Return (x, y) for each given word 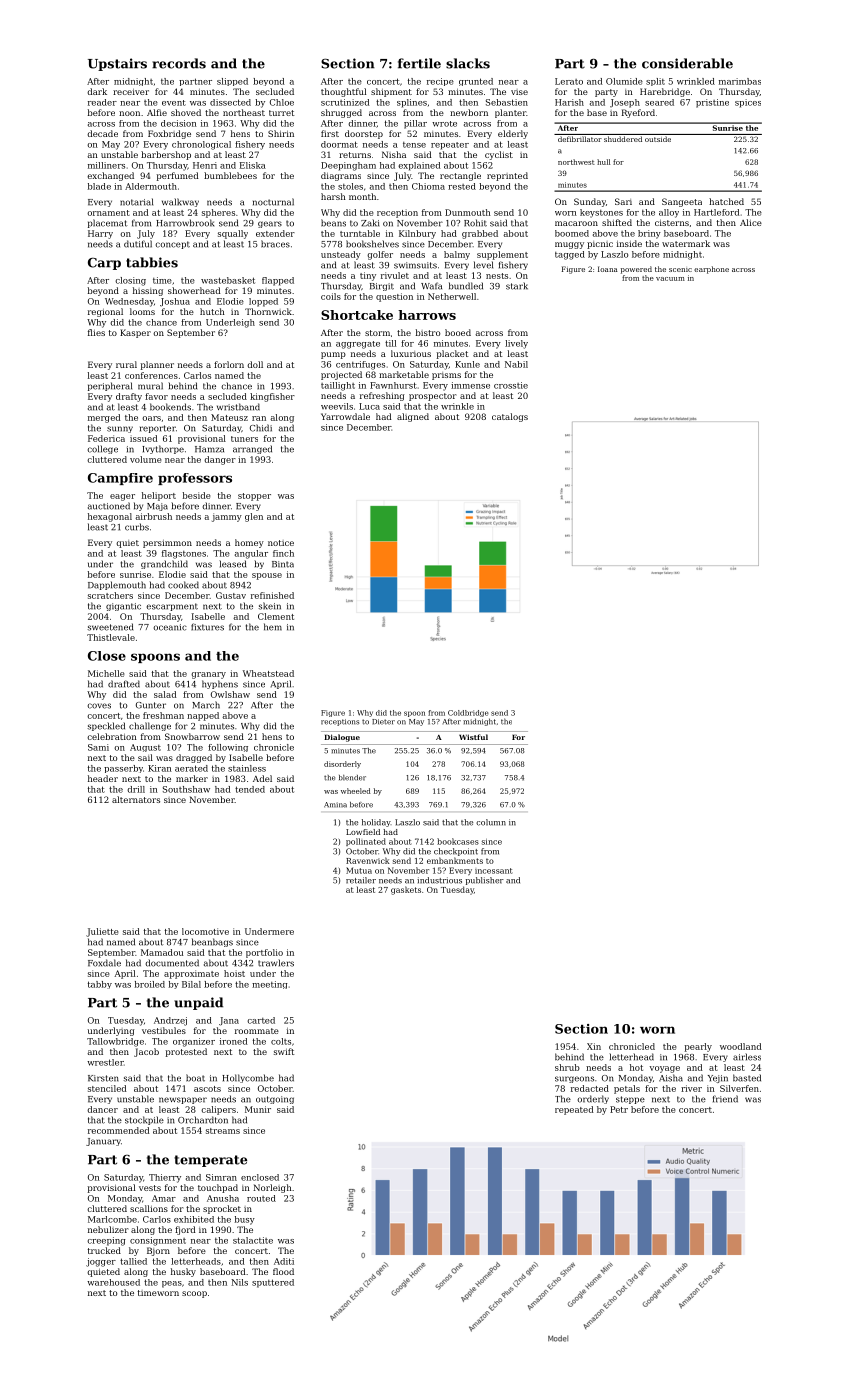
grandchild (164, 564)
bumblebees (230, 175)
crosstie (511, 385)
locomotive (205, 931)
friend (725, 1099)
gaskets (406, 890)
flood (283, 1271)
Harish (569, 102)
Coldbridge (468, 713)
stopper (254, 497)
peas (172, 1284)
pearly (698, 1047)
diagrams (341, 176)
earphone (711, 270)
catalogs (510, 417)
